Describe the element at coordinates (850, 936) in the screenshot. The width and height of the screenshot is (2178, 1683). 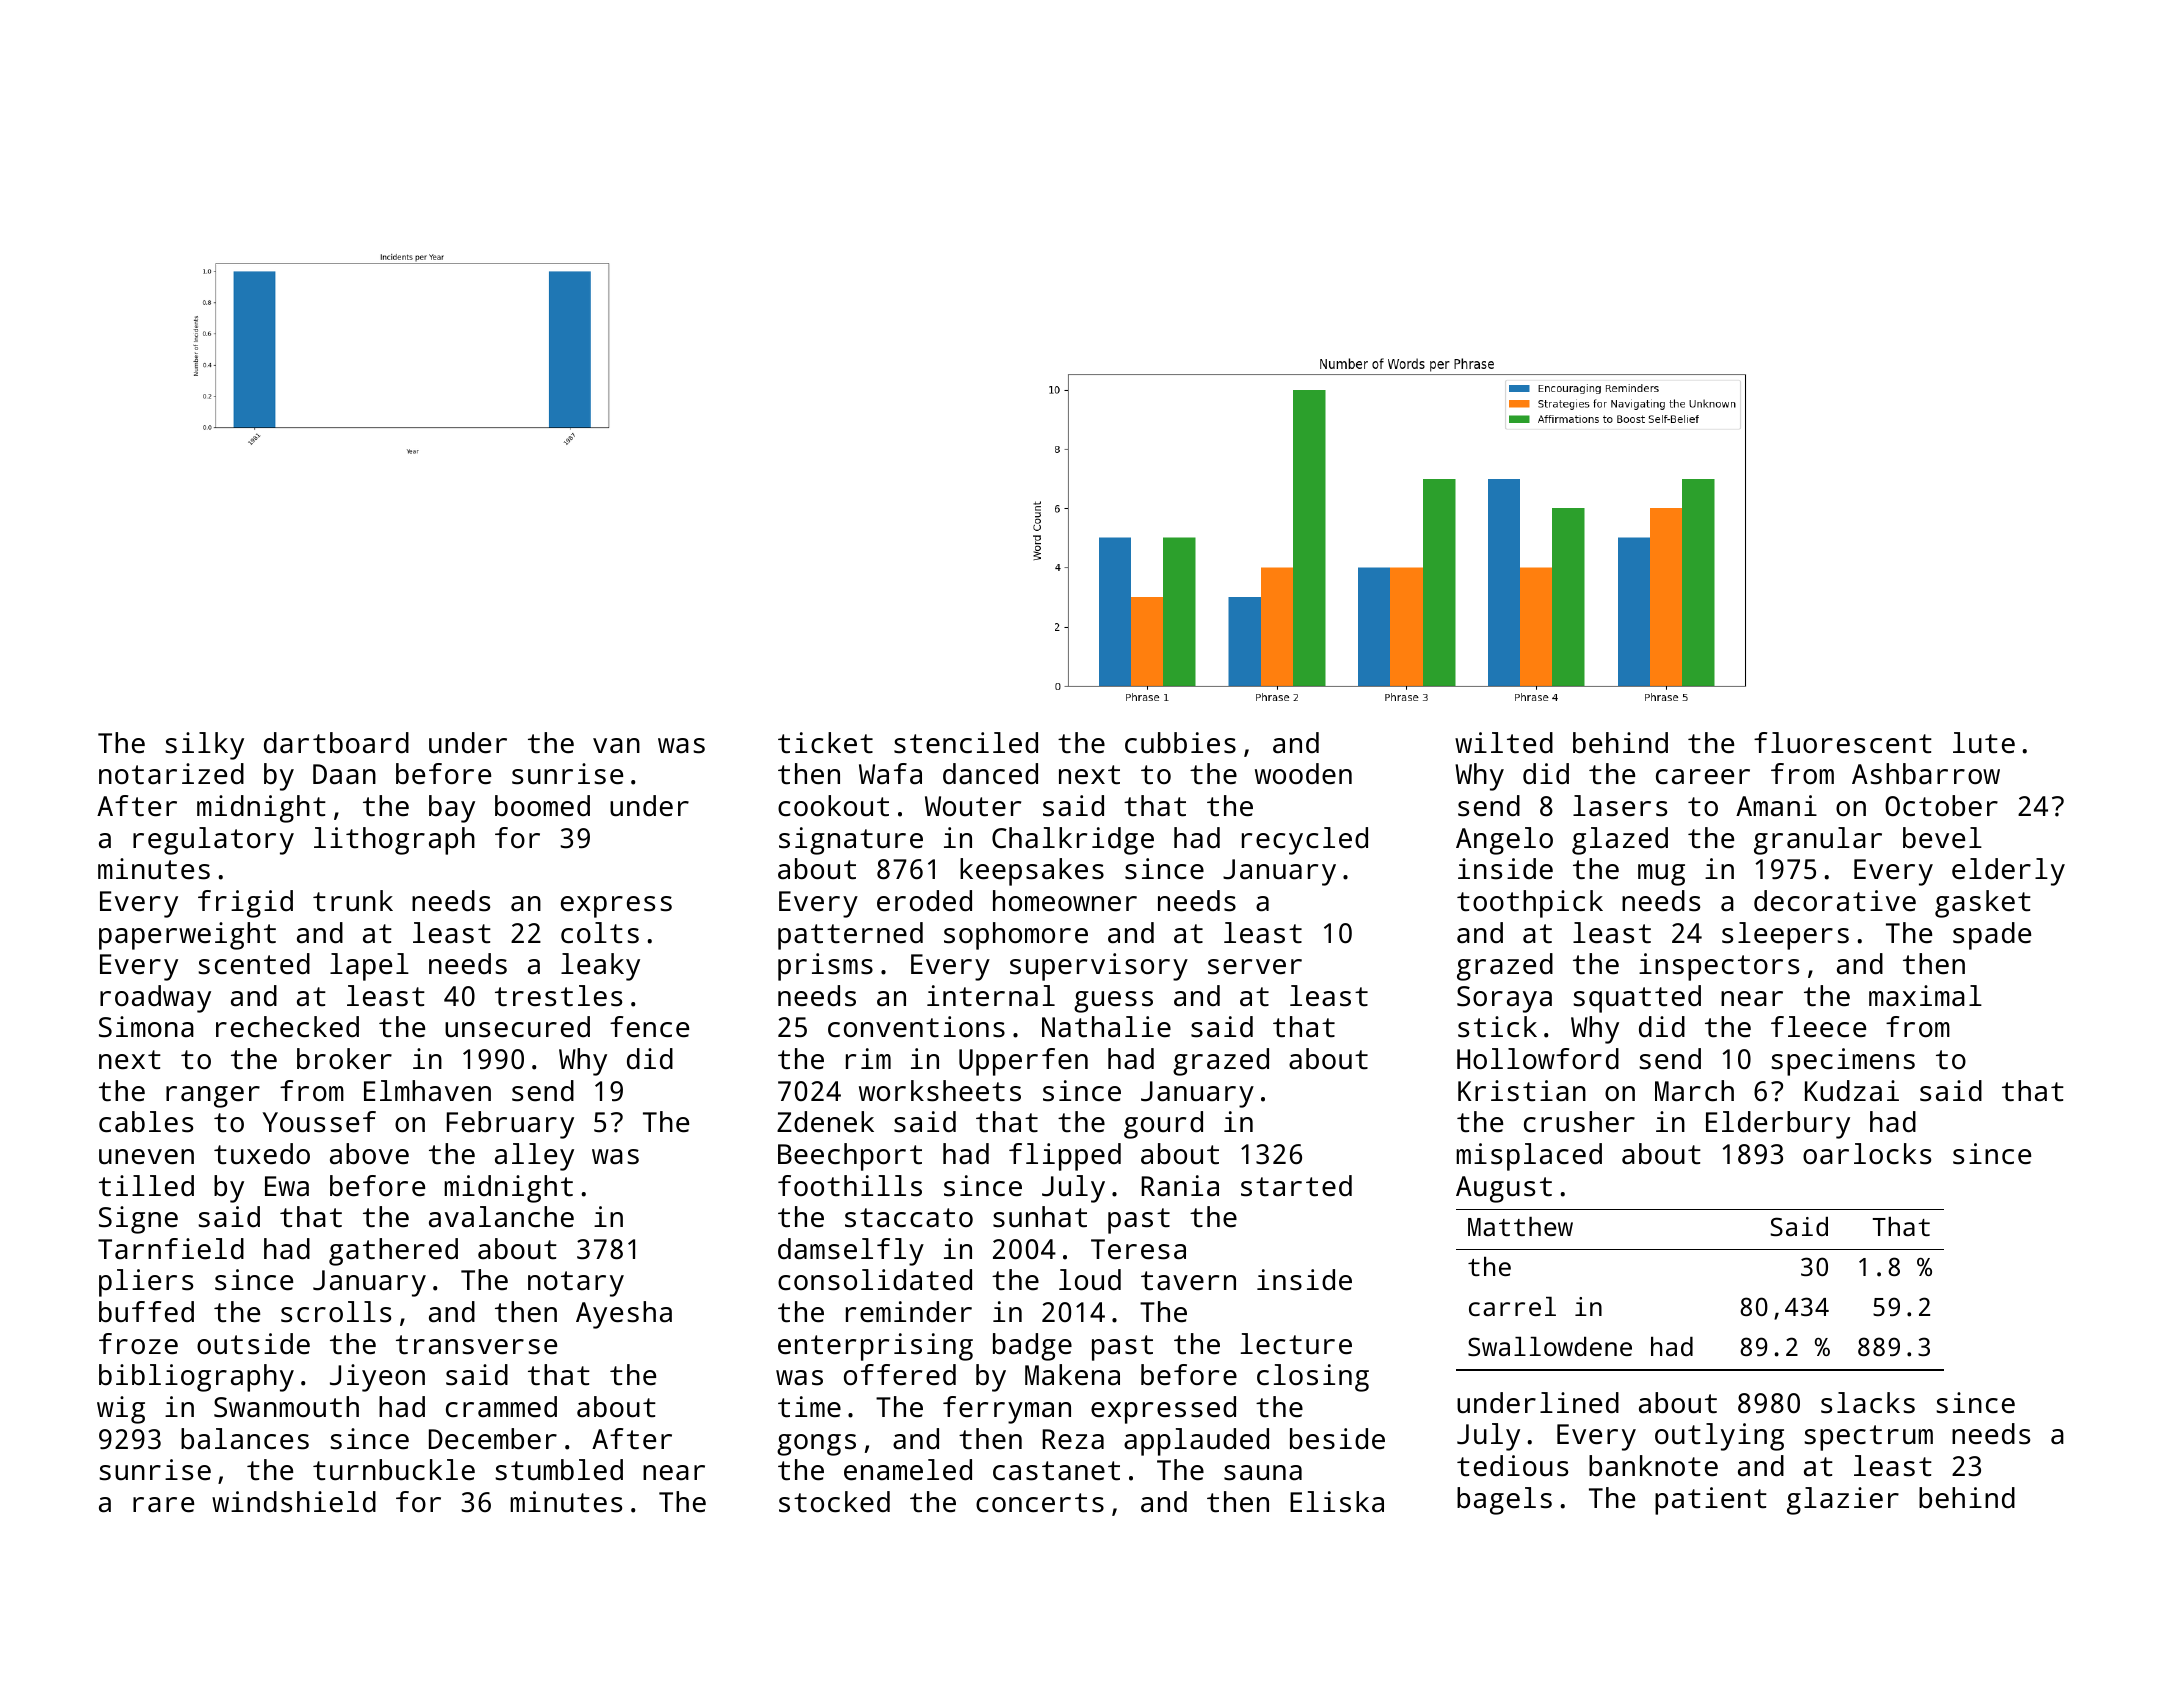
I see `patterned` at that location.
